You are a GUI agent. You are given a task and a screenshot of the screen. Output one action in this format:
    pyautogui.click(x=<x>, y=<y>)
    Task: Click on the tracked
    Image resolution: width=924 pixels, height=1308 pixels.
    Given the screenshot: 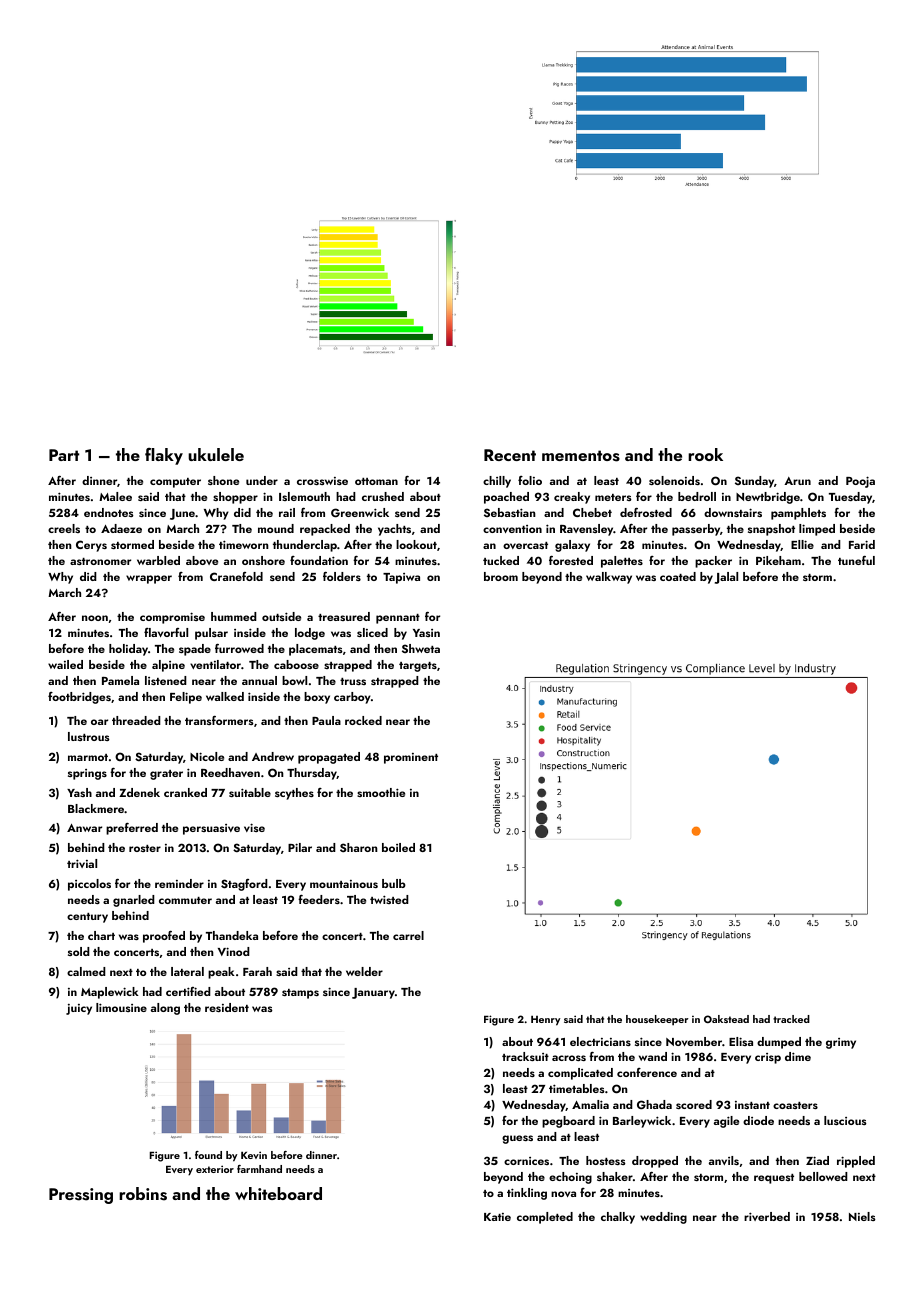 What is the action you would take?
    pyautogui.click(x=791, y=1019)
